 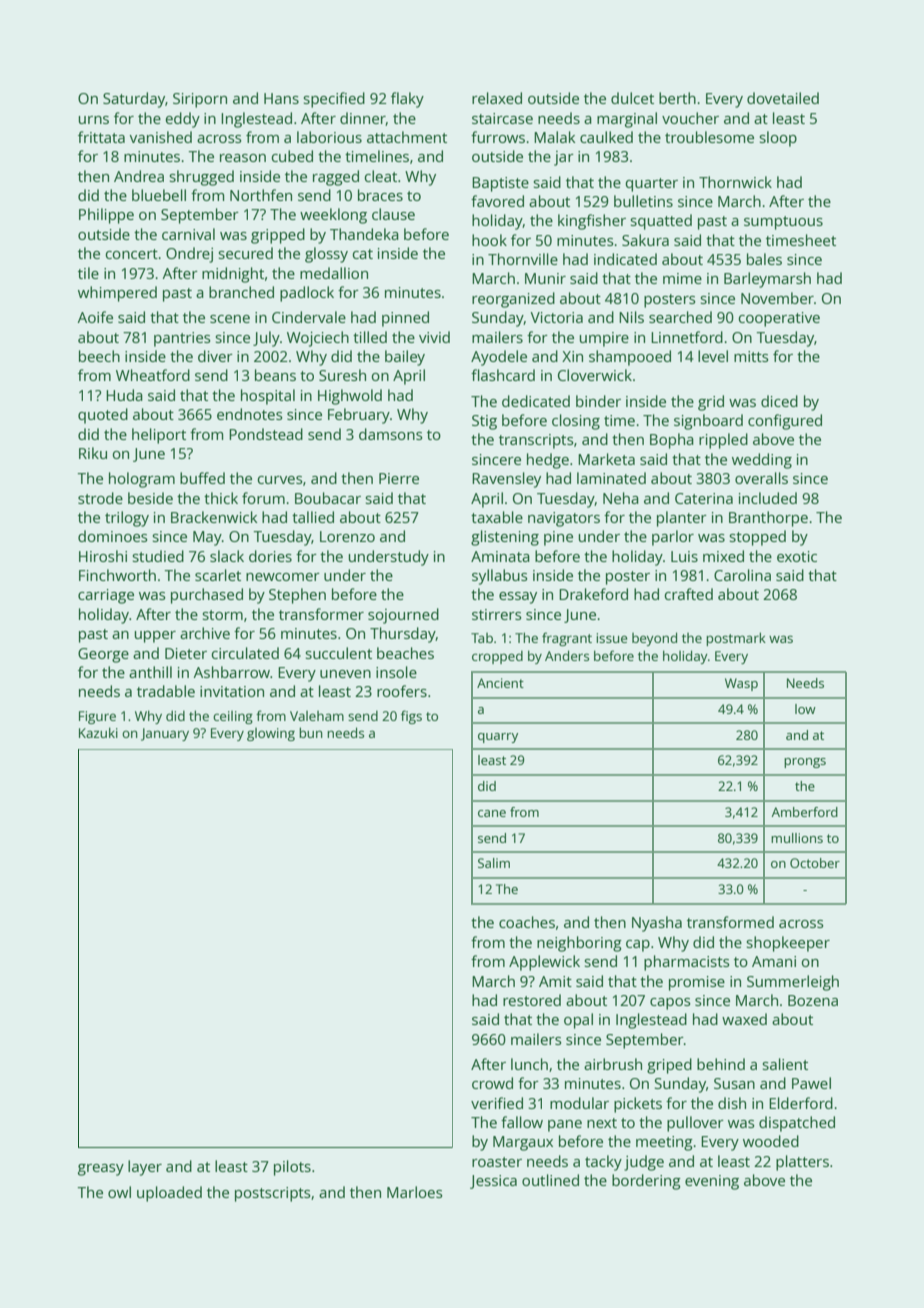 I want to click on quarry, so click(x=498, y=738).
